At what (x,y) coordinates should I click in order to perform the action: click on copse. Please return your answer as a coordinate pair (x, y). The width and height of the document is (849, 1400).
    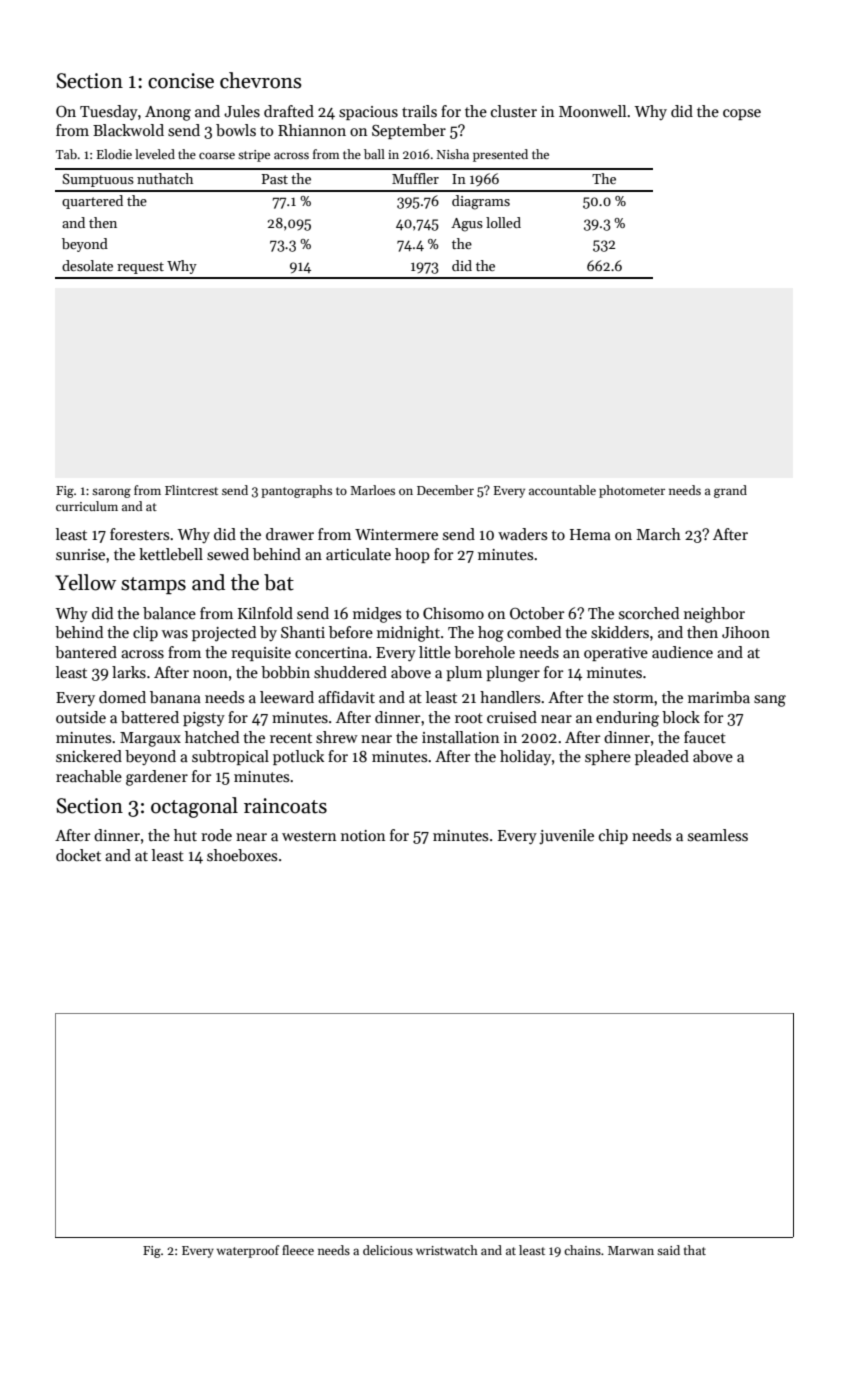
    Looking at the image, I should click on (742, 114).
